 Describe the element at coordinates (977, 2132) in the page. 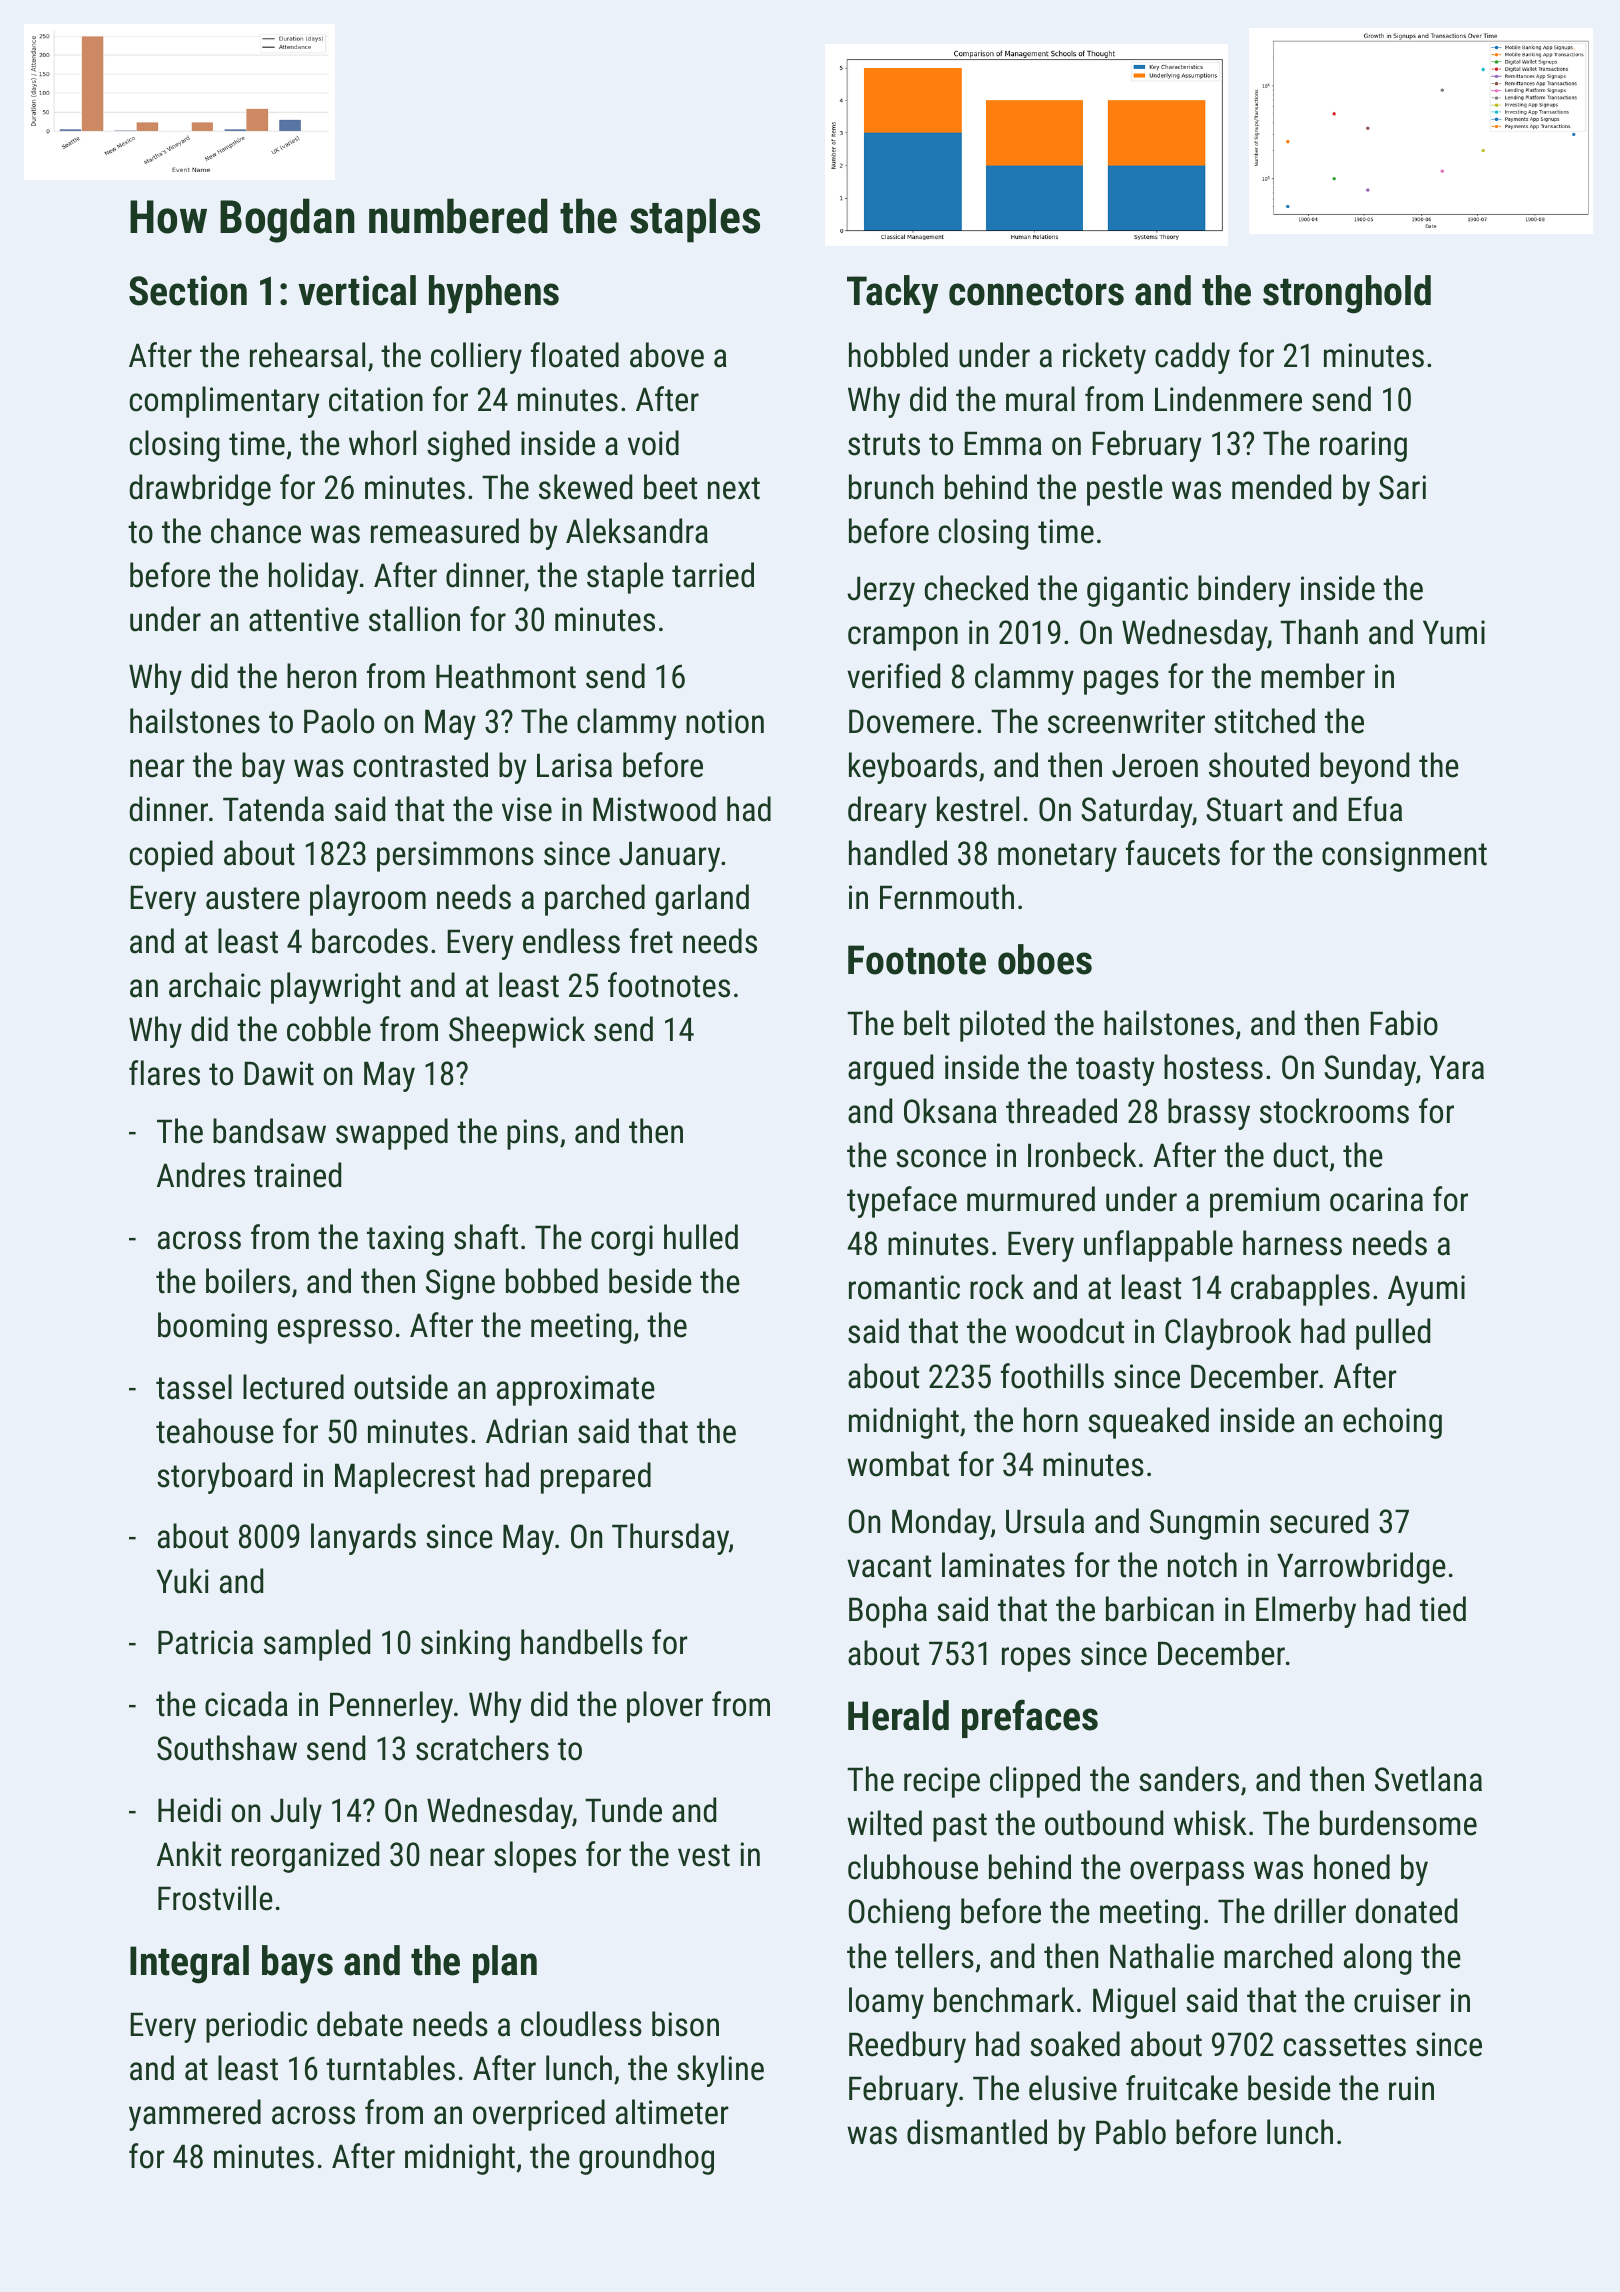

I see `dismantled` at that location.
